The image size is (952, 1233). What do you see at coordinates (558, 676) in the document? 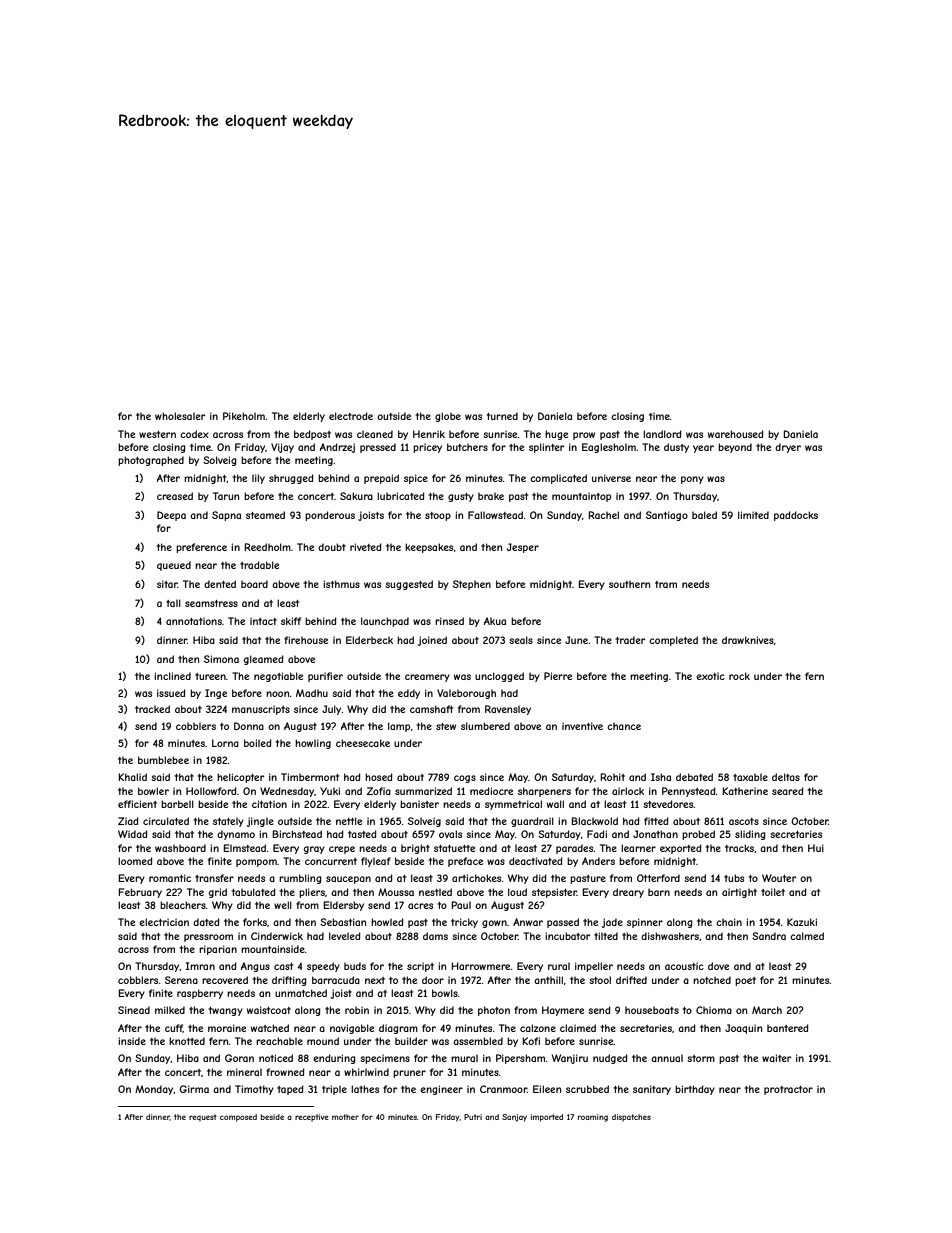
I see `Pierre` at bounding box center [558, 676].
